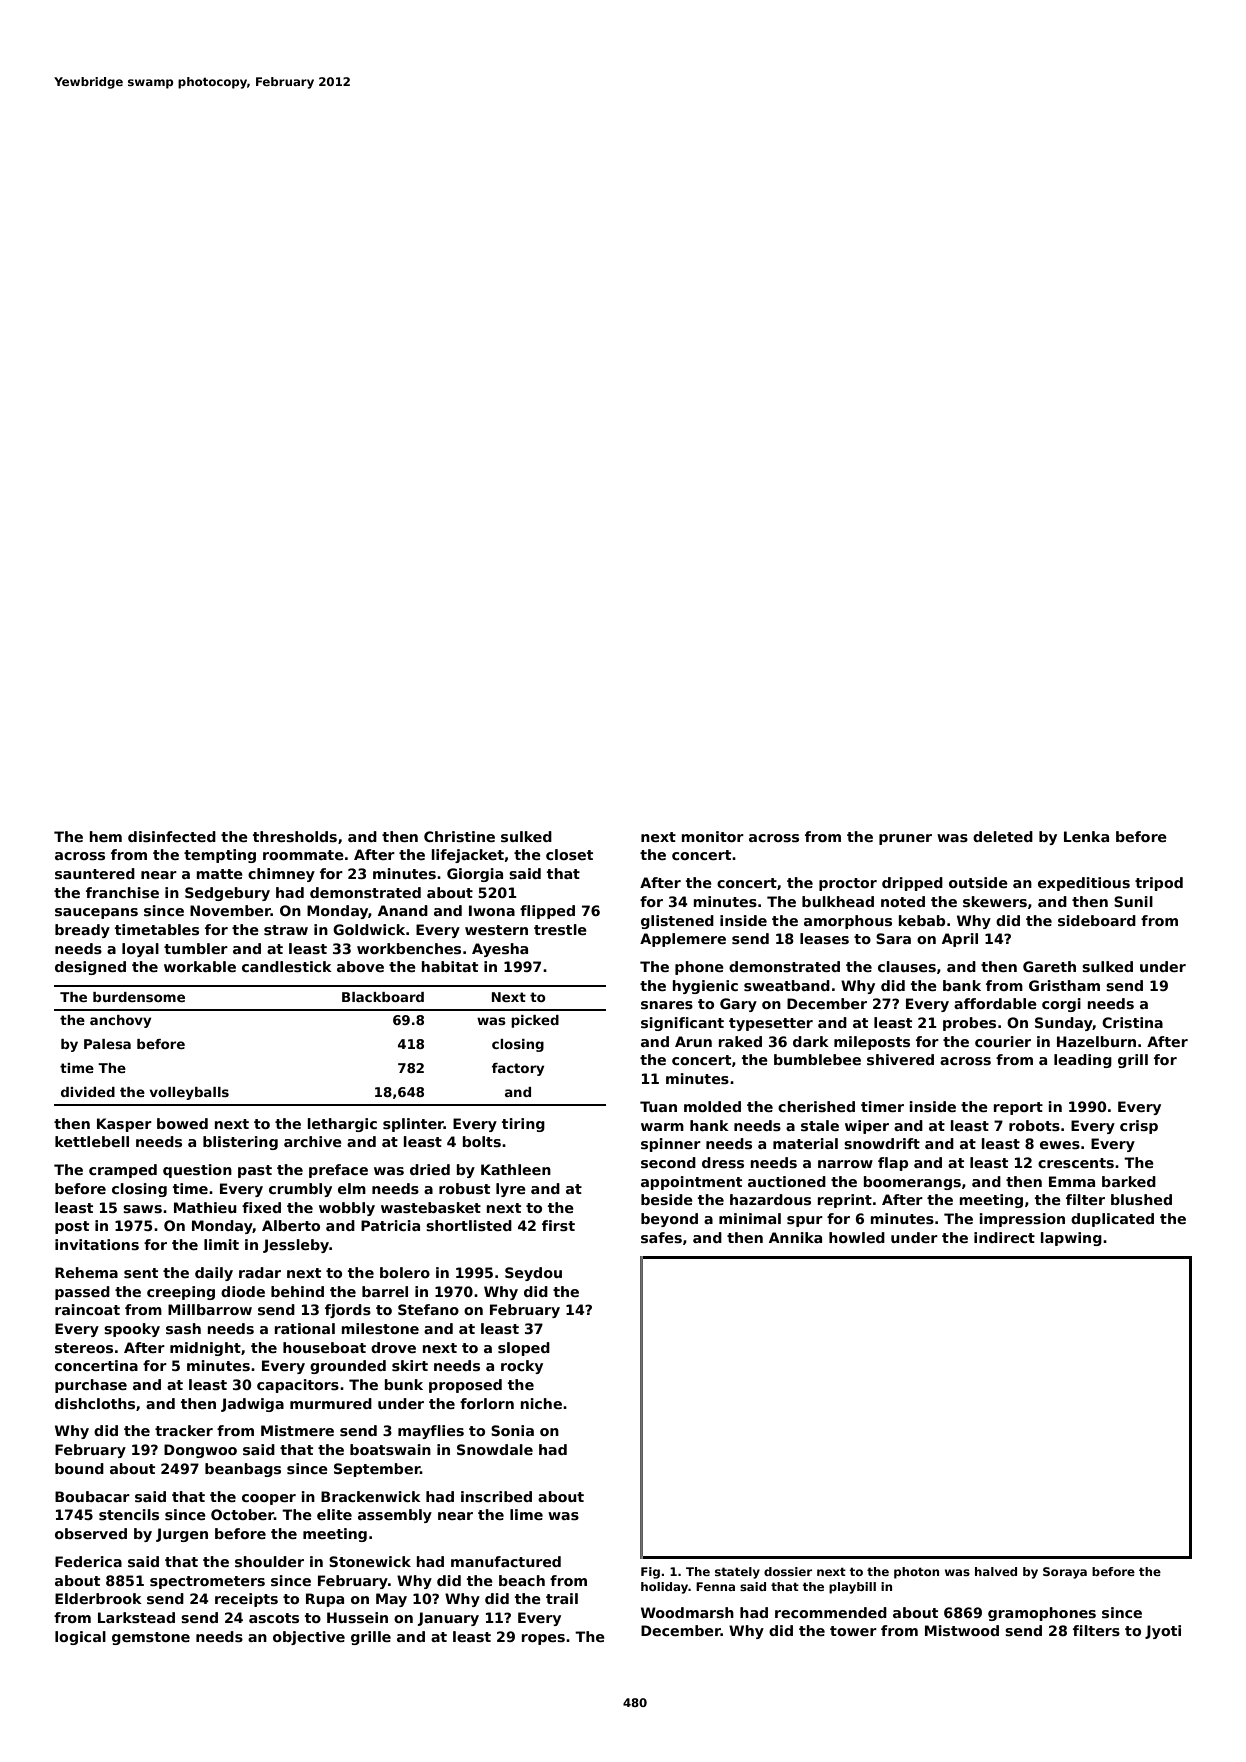 This page has width=1246, height=1762. Describe the element at coordinates (712, 836) in the page. I see `monitor` at that location.
